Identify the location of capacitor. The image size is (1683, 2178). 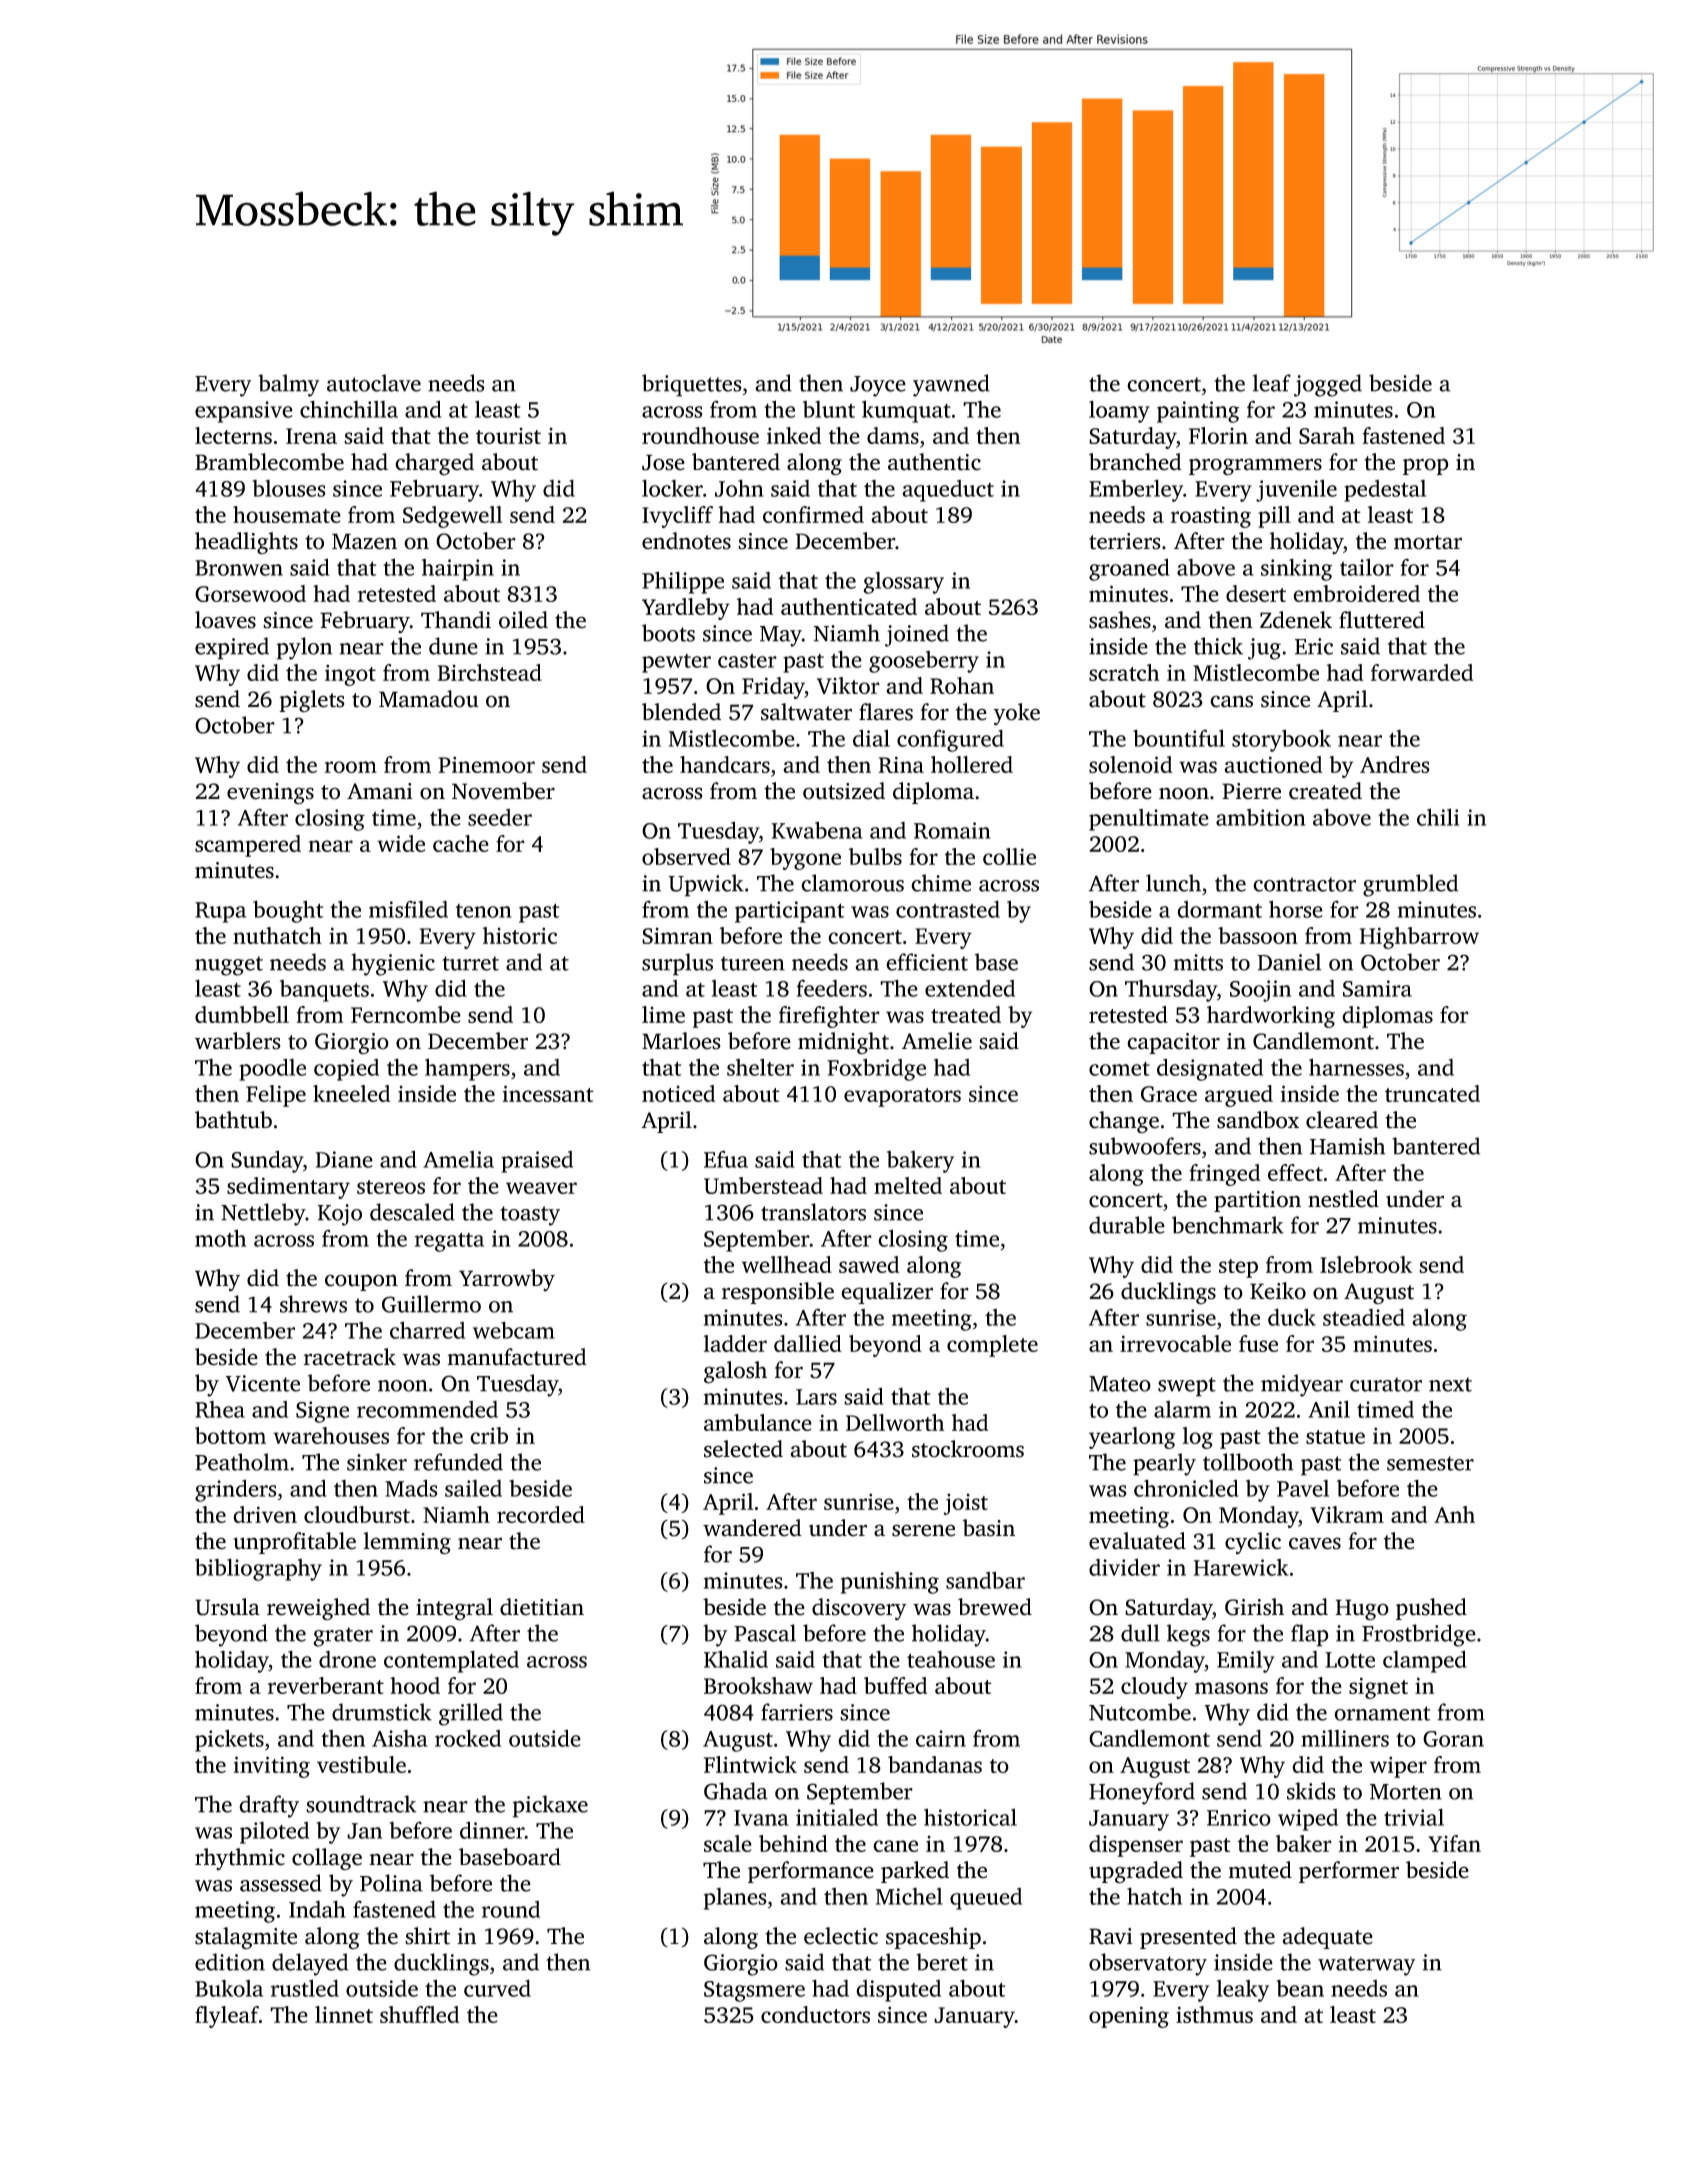
(1173, 1043).
